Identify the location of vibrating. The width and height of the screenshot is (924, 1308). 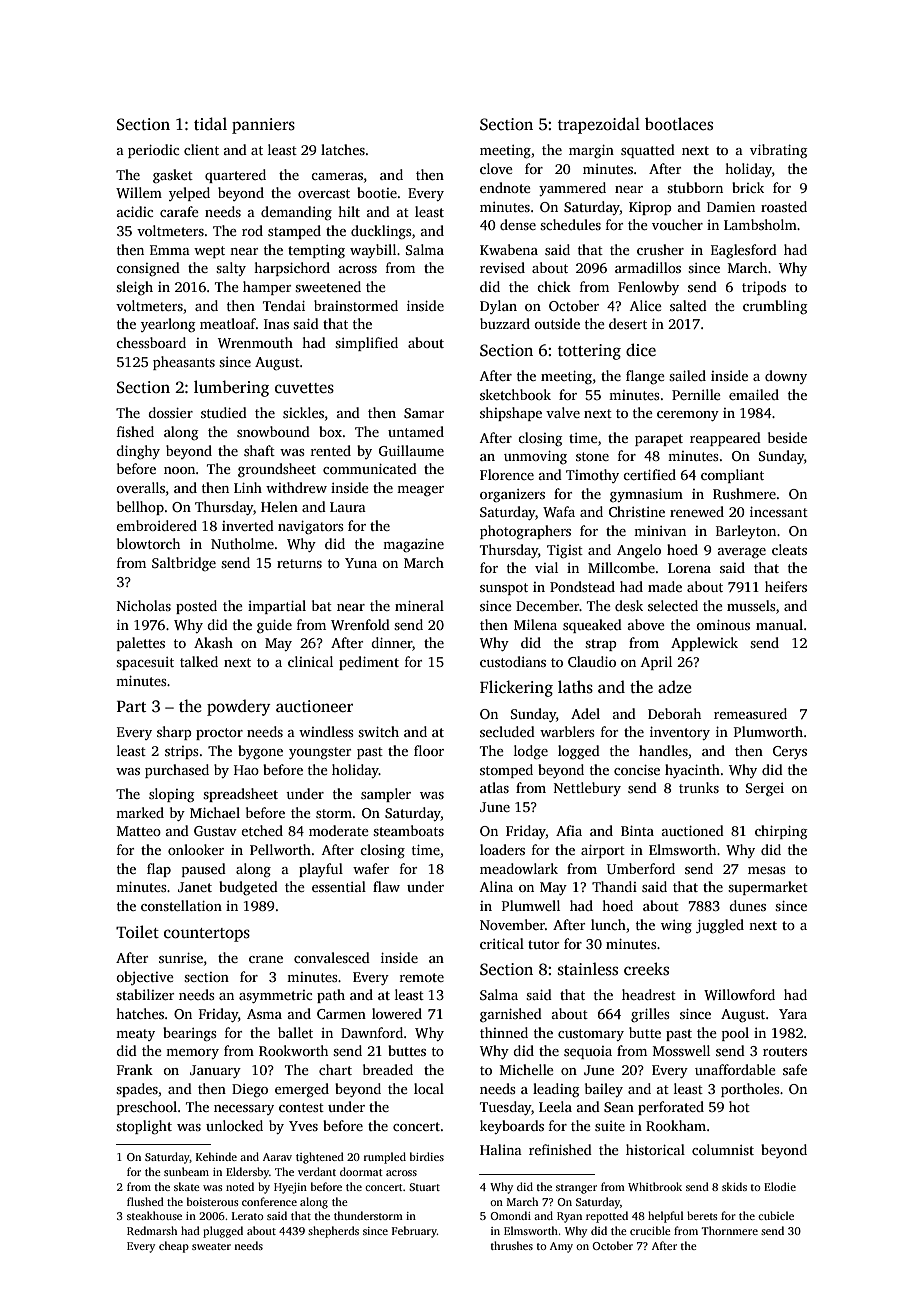
(778, 151).
